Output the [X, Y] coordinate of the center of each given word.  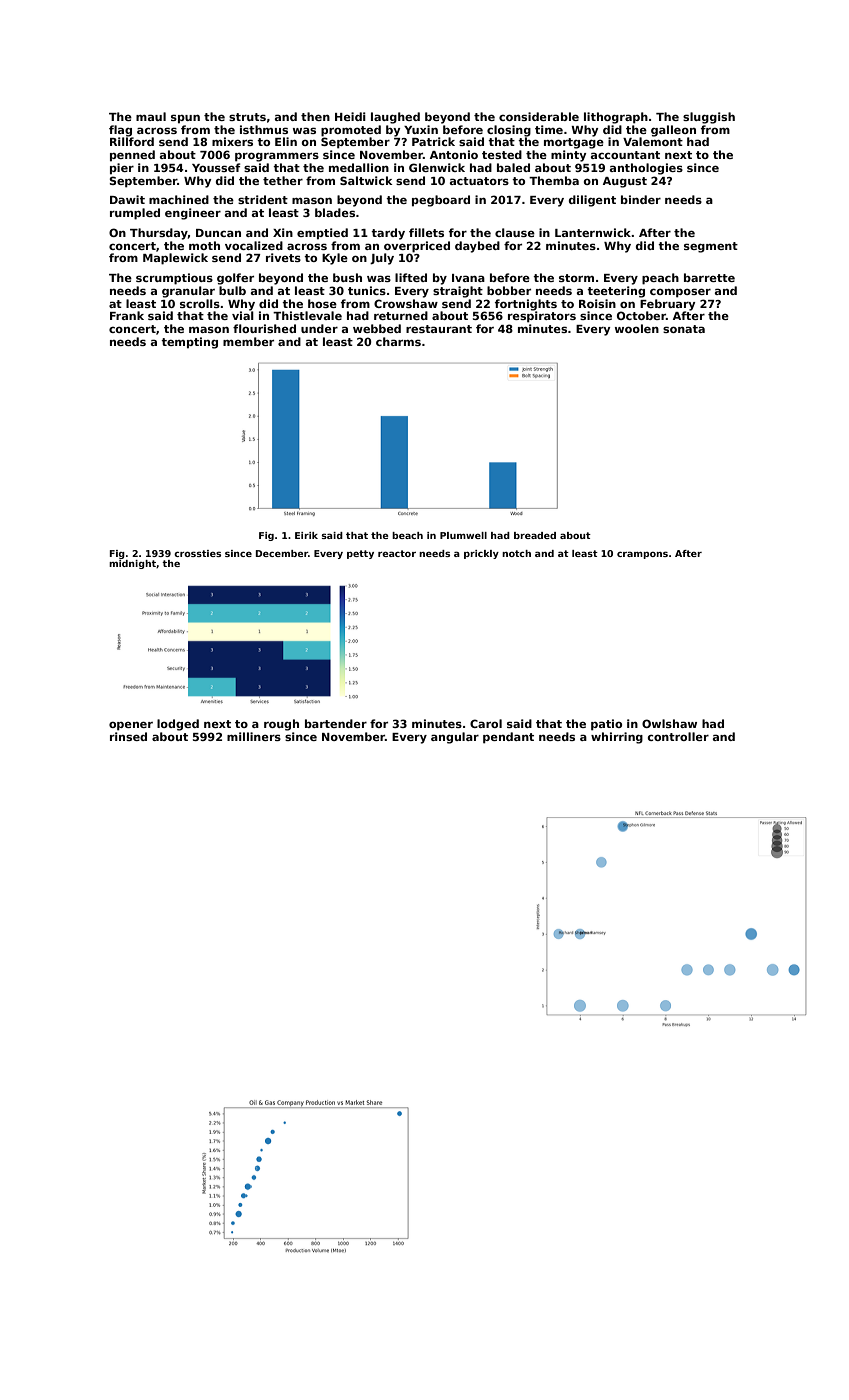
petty [360, 554]
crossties [197, 553]
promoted [351, 131]
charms [398, 341]
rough [281, 725]
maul [151, 116]
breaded [535, 535]
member [248, 341]
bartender [336, 723]
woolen [637, 328]
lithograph [616, 118]
